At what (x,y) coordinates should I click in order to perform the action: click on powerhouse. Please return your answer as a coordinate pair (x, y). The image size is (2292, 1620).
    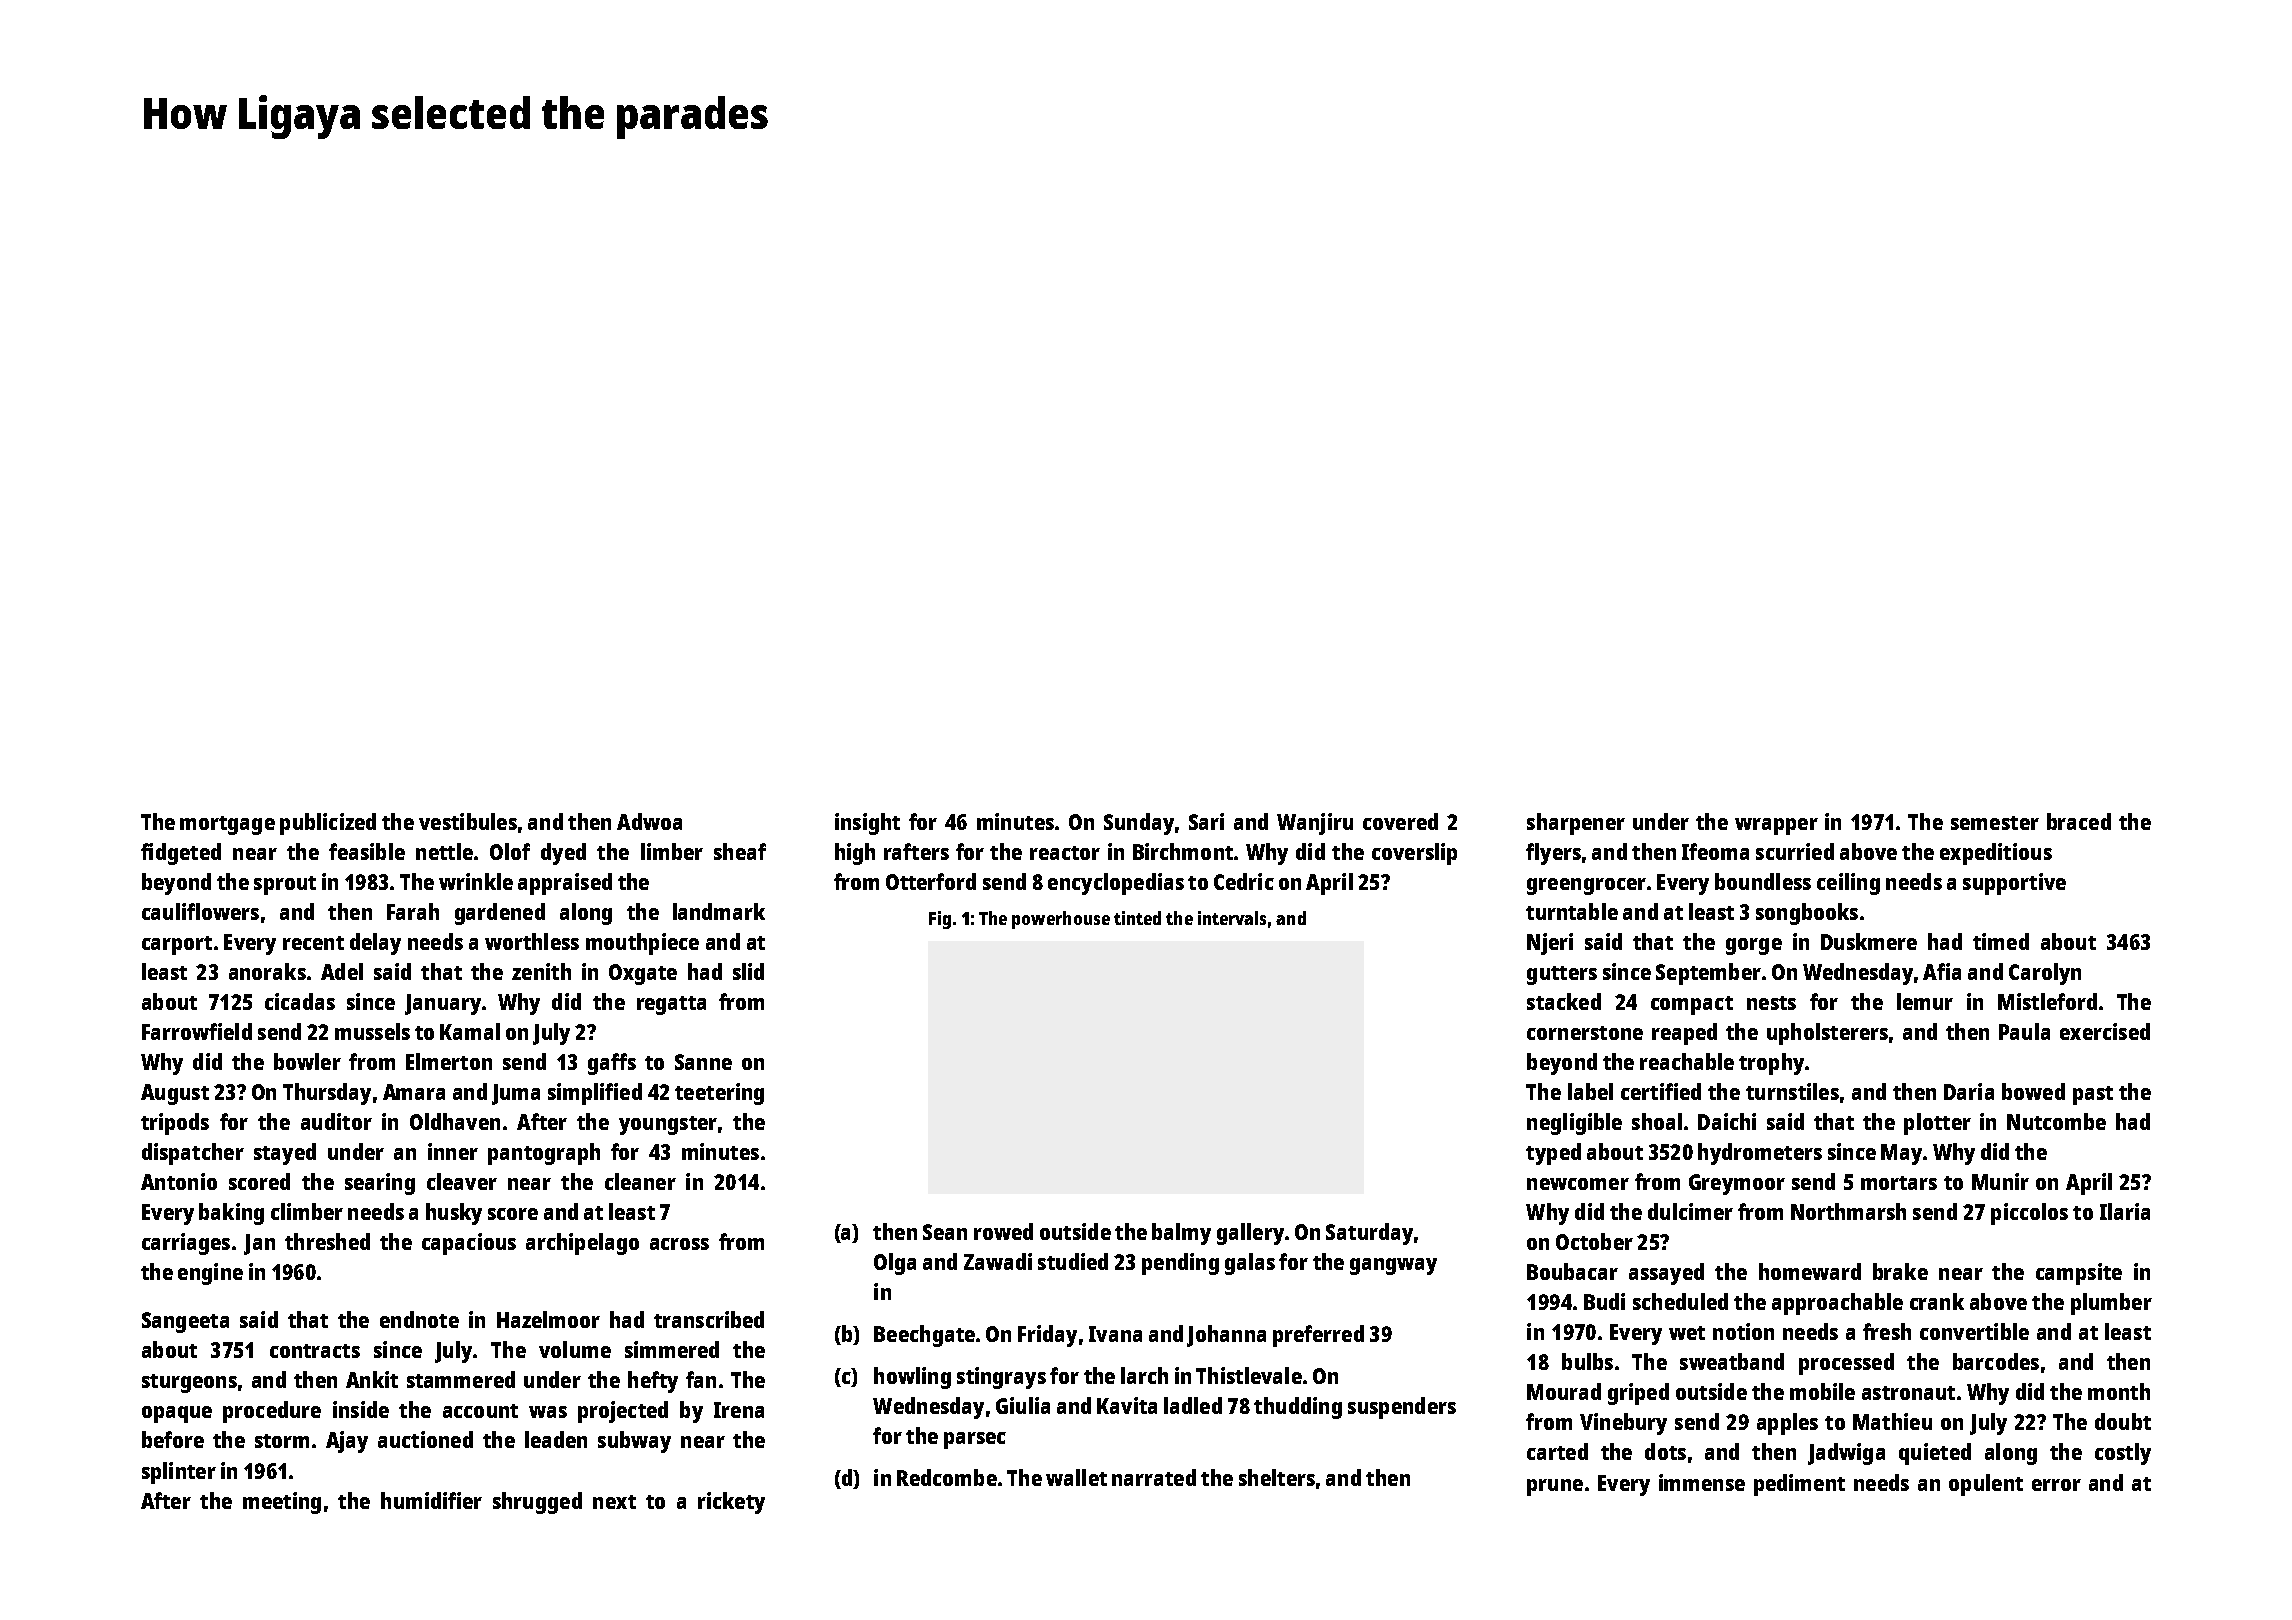
    Looking at the image, I should click on (1061, 920).
